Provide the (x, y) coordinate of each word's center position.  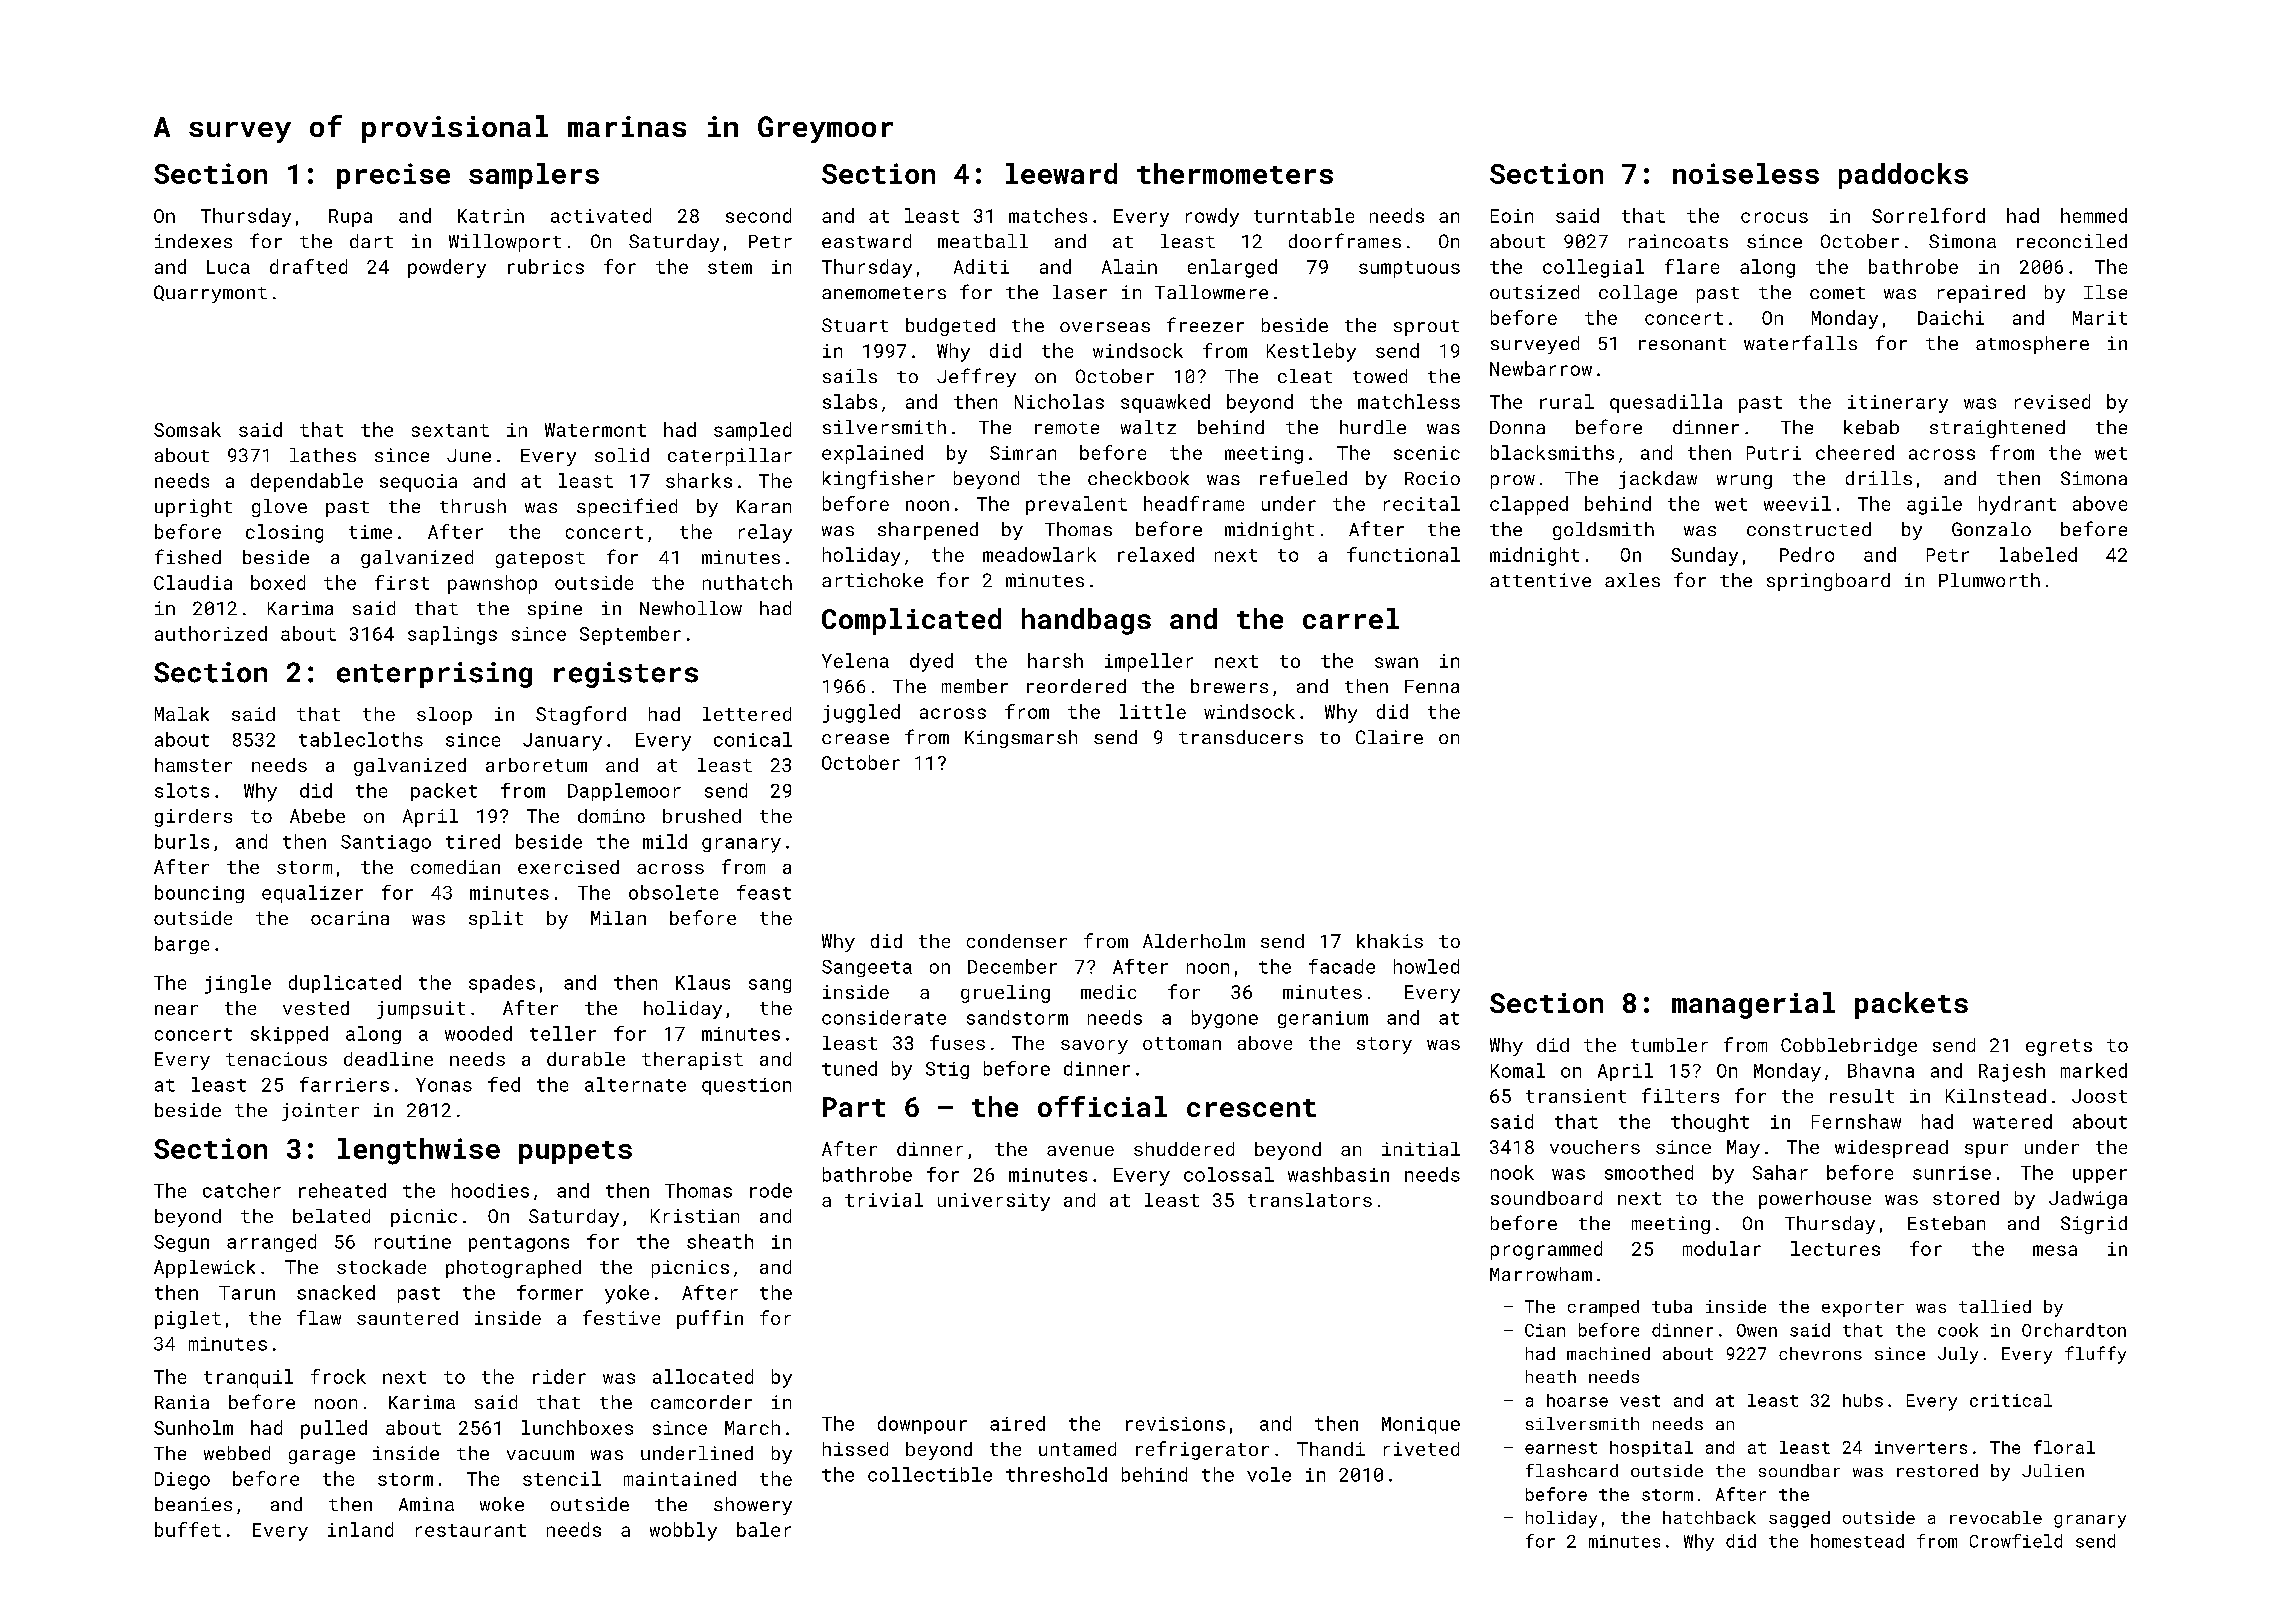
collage (1638, 294)
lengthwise (419, 1151)
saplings (452, 635)
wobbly (683, 1531)
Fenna (1432, 686)
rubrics (546, 266)
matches (1048, 215)
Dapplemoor (624, 792)
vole (1269, 1474)
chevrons (1820, 1353)
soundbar (1799, 1470)
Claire (1389, 737)
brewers (1229, 686)
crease (855, 739)
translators (1310, 1200)
